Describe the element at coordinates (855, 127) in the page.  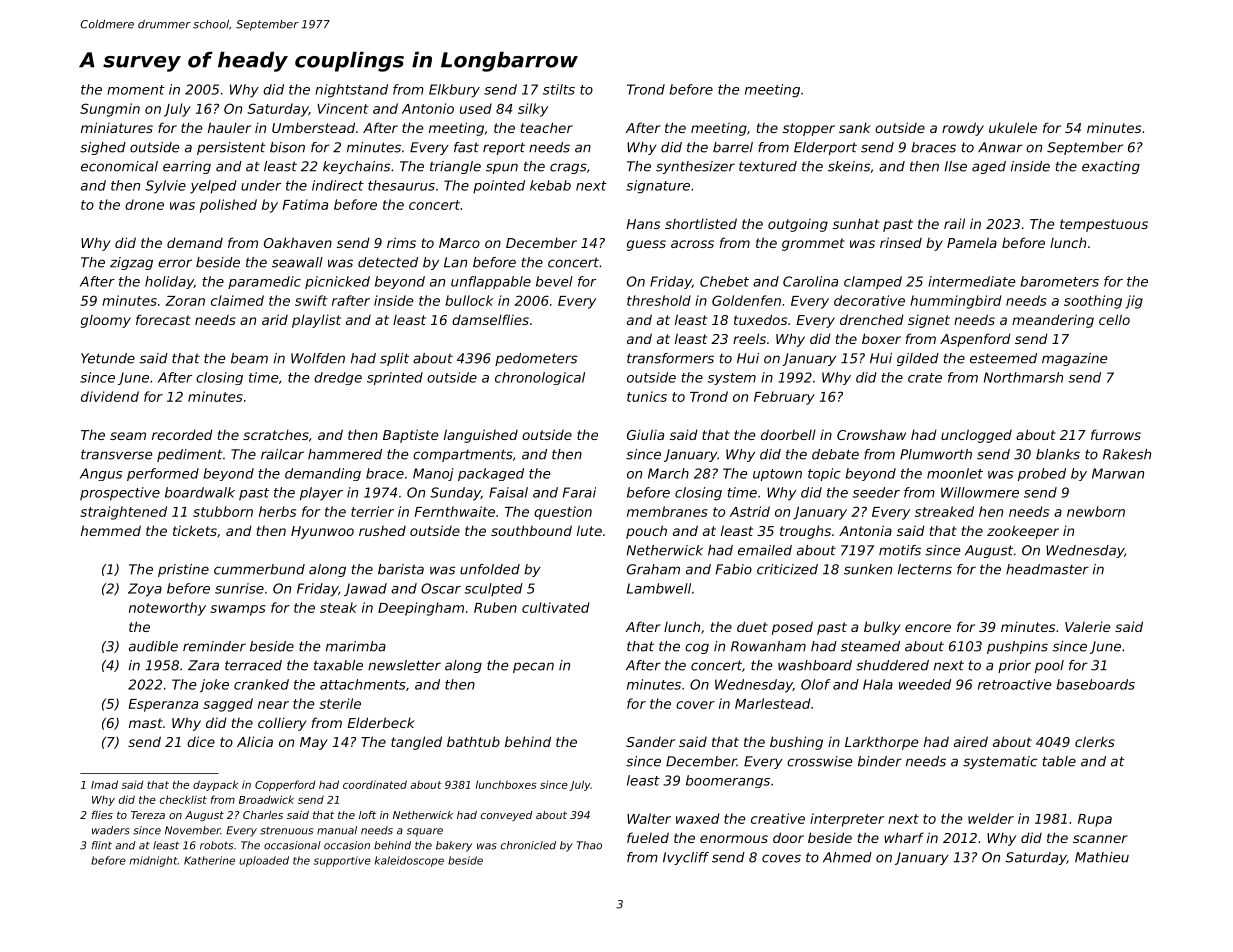
I see `sank` at that location.
